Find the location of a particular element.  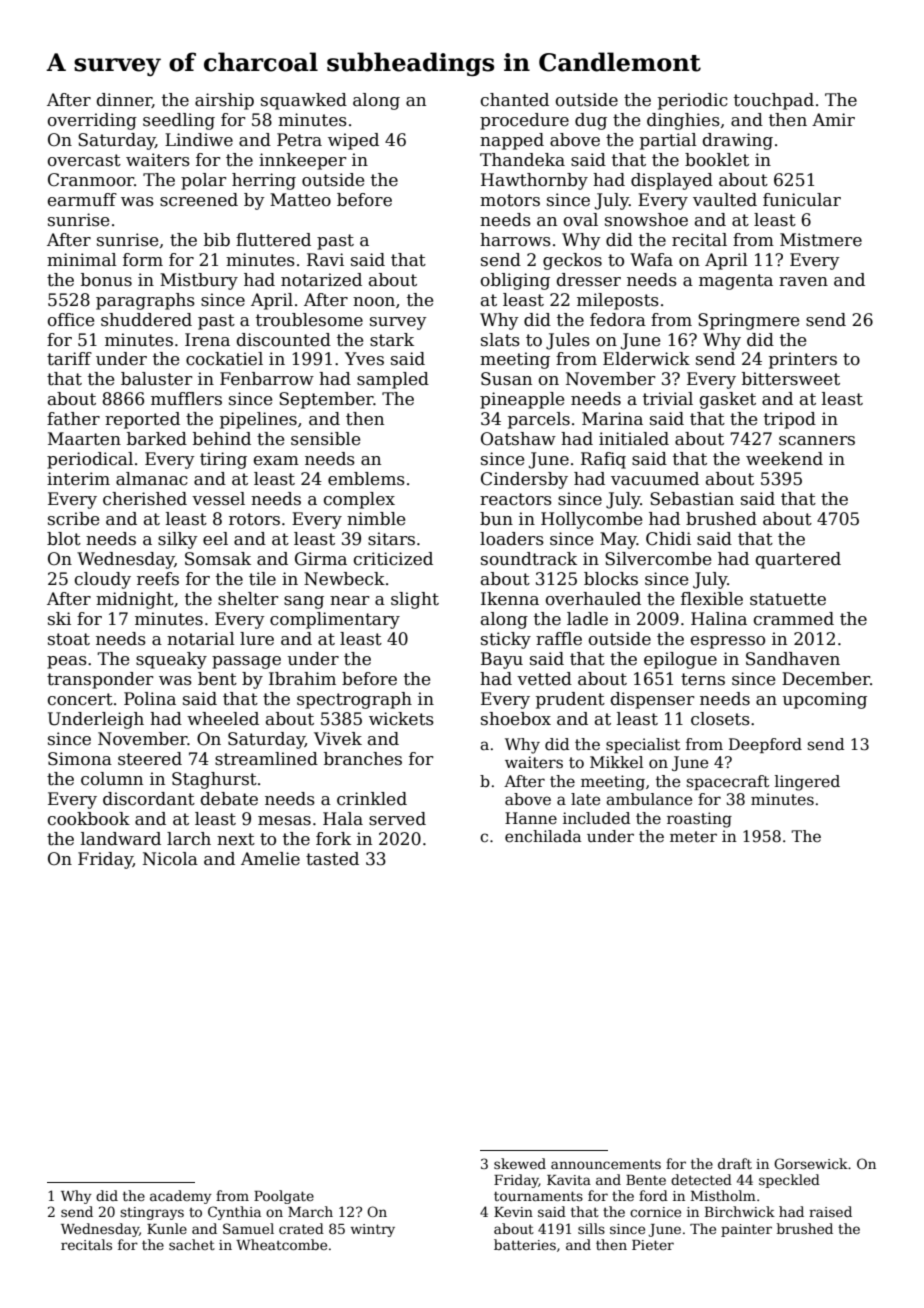

wintry is located at coordinates (372, 1230).
